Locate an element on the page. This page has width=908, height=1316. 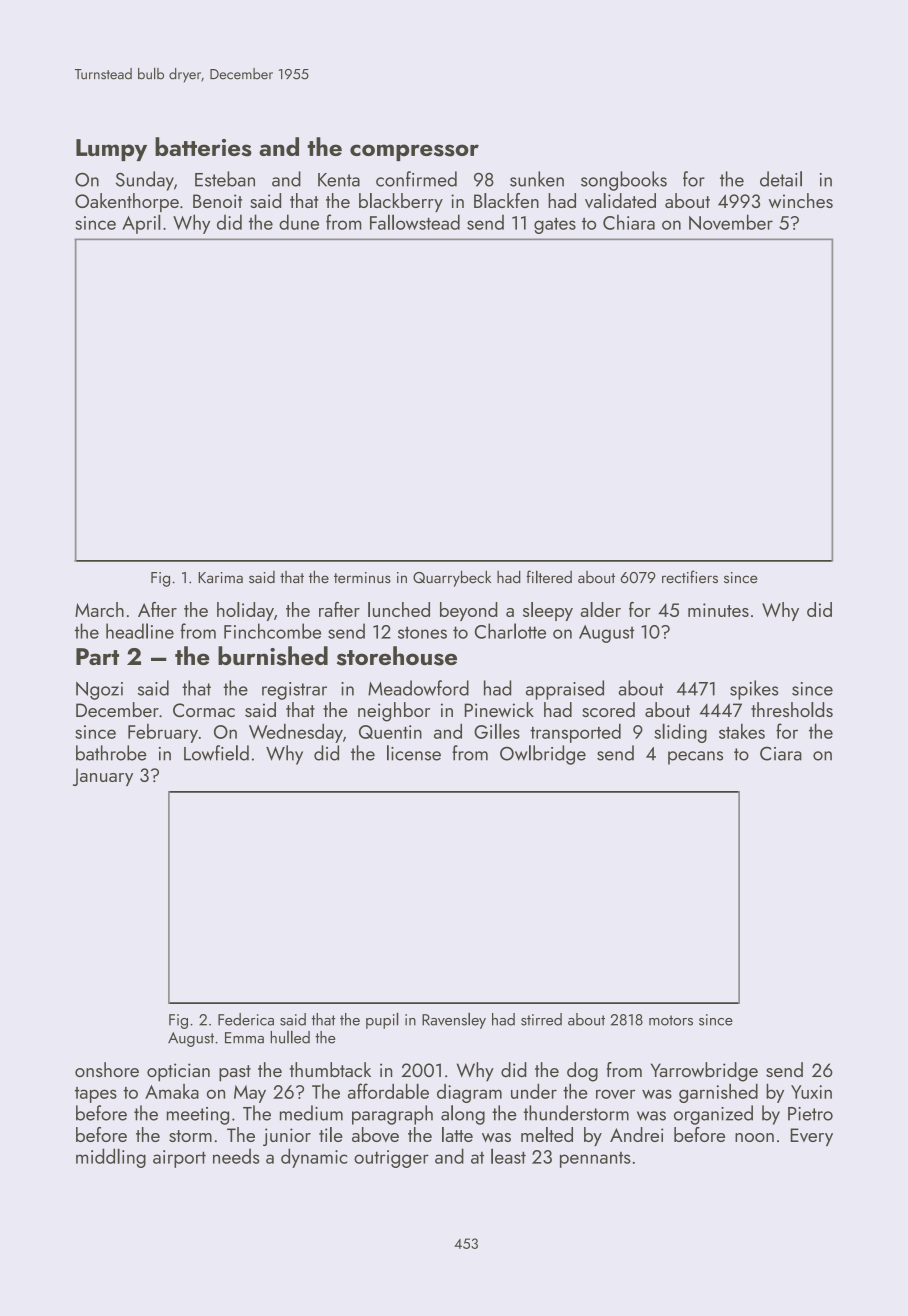
license is located at coordinates (414, 753).
